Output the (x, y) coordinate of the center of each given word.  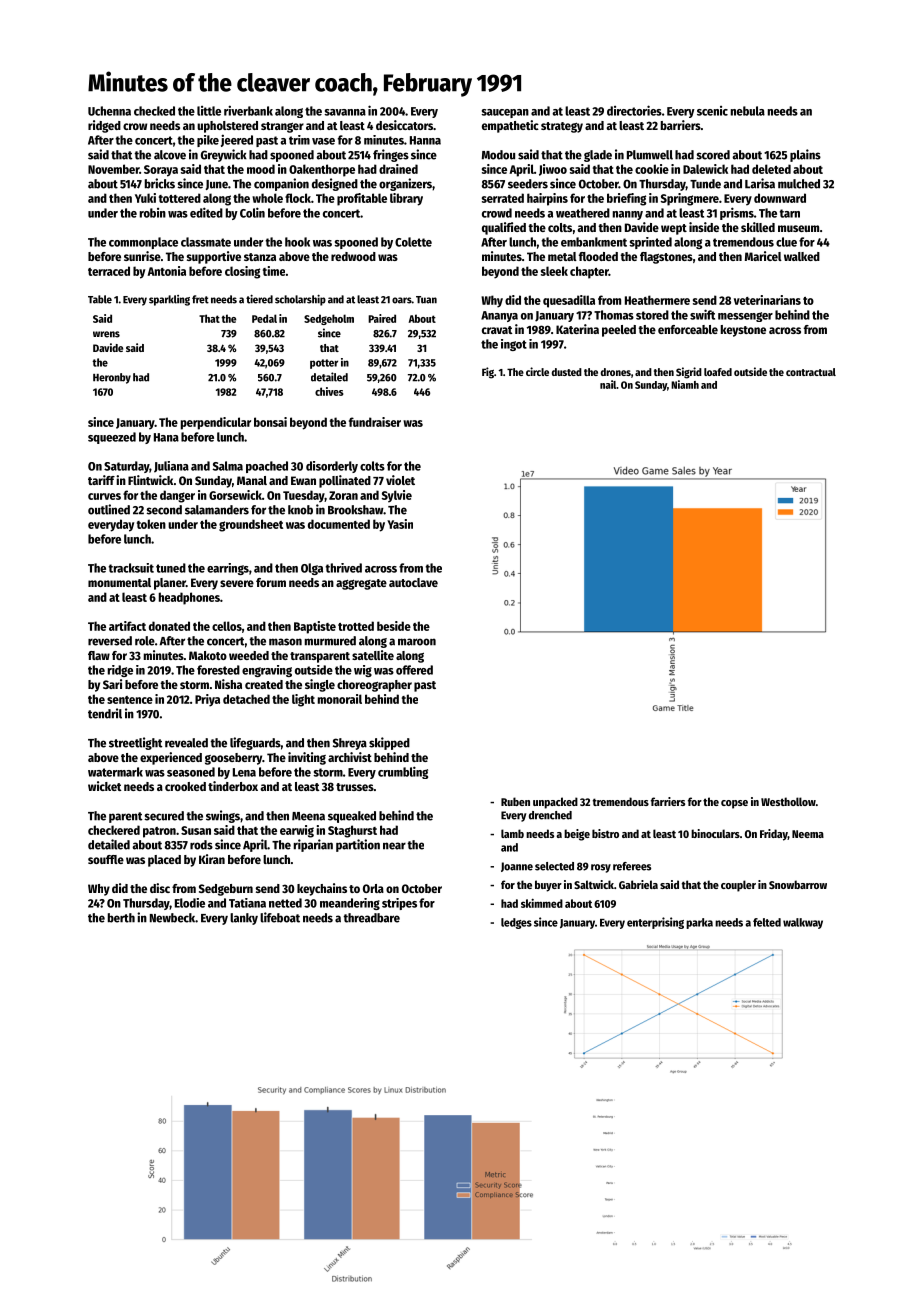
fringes (391, 155)
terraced (109, 271)
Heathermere (657, 300)
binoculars (715, 833)
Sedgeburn (226, 890)
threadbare (371, 918)
